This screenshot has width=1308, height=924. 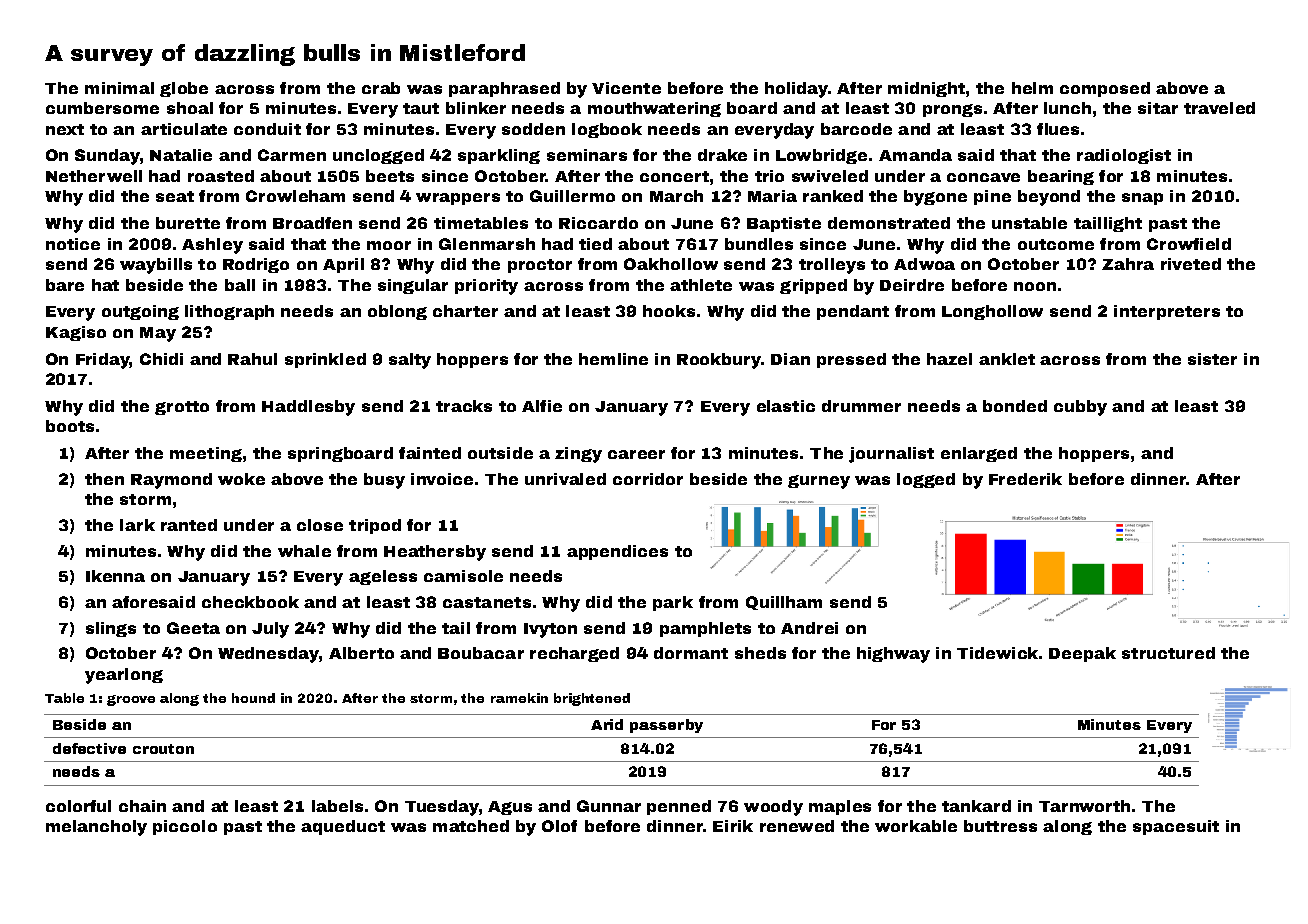 What do you see at coordinates (609, 806) in the screenshot?
I see `Gunnar` at bounding box center [609, 806].
